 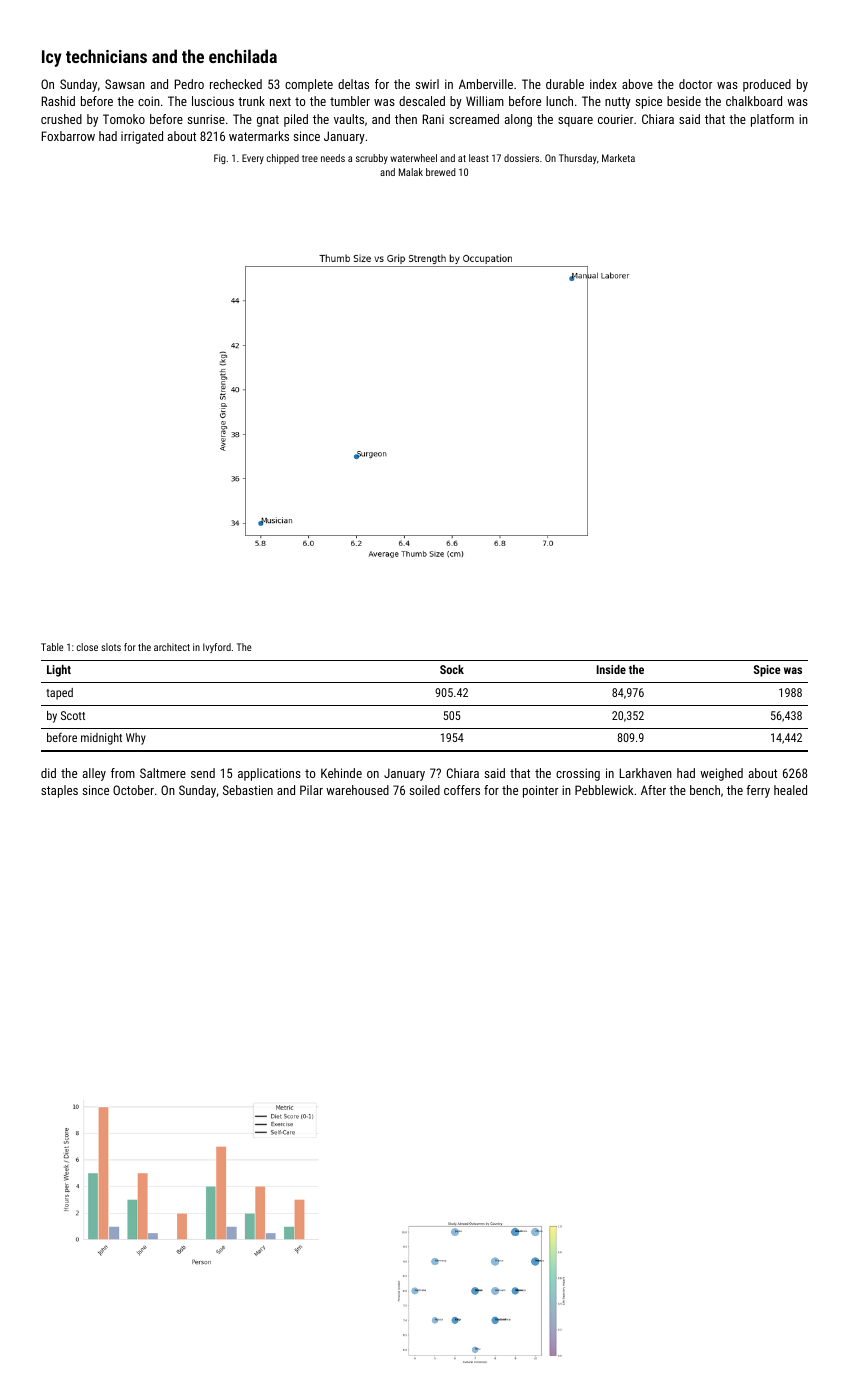 What do you see at coordinates (452, 669) in the screenshot?
I see `Sock` at bounding box center [452, 669].
